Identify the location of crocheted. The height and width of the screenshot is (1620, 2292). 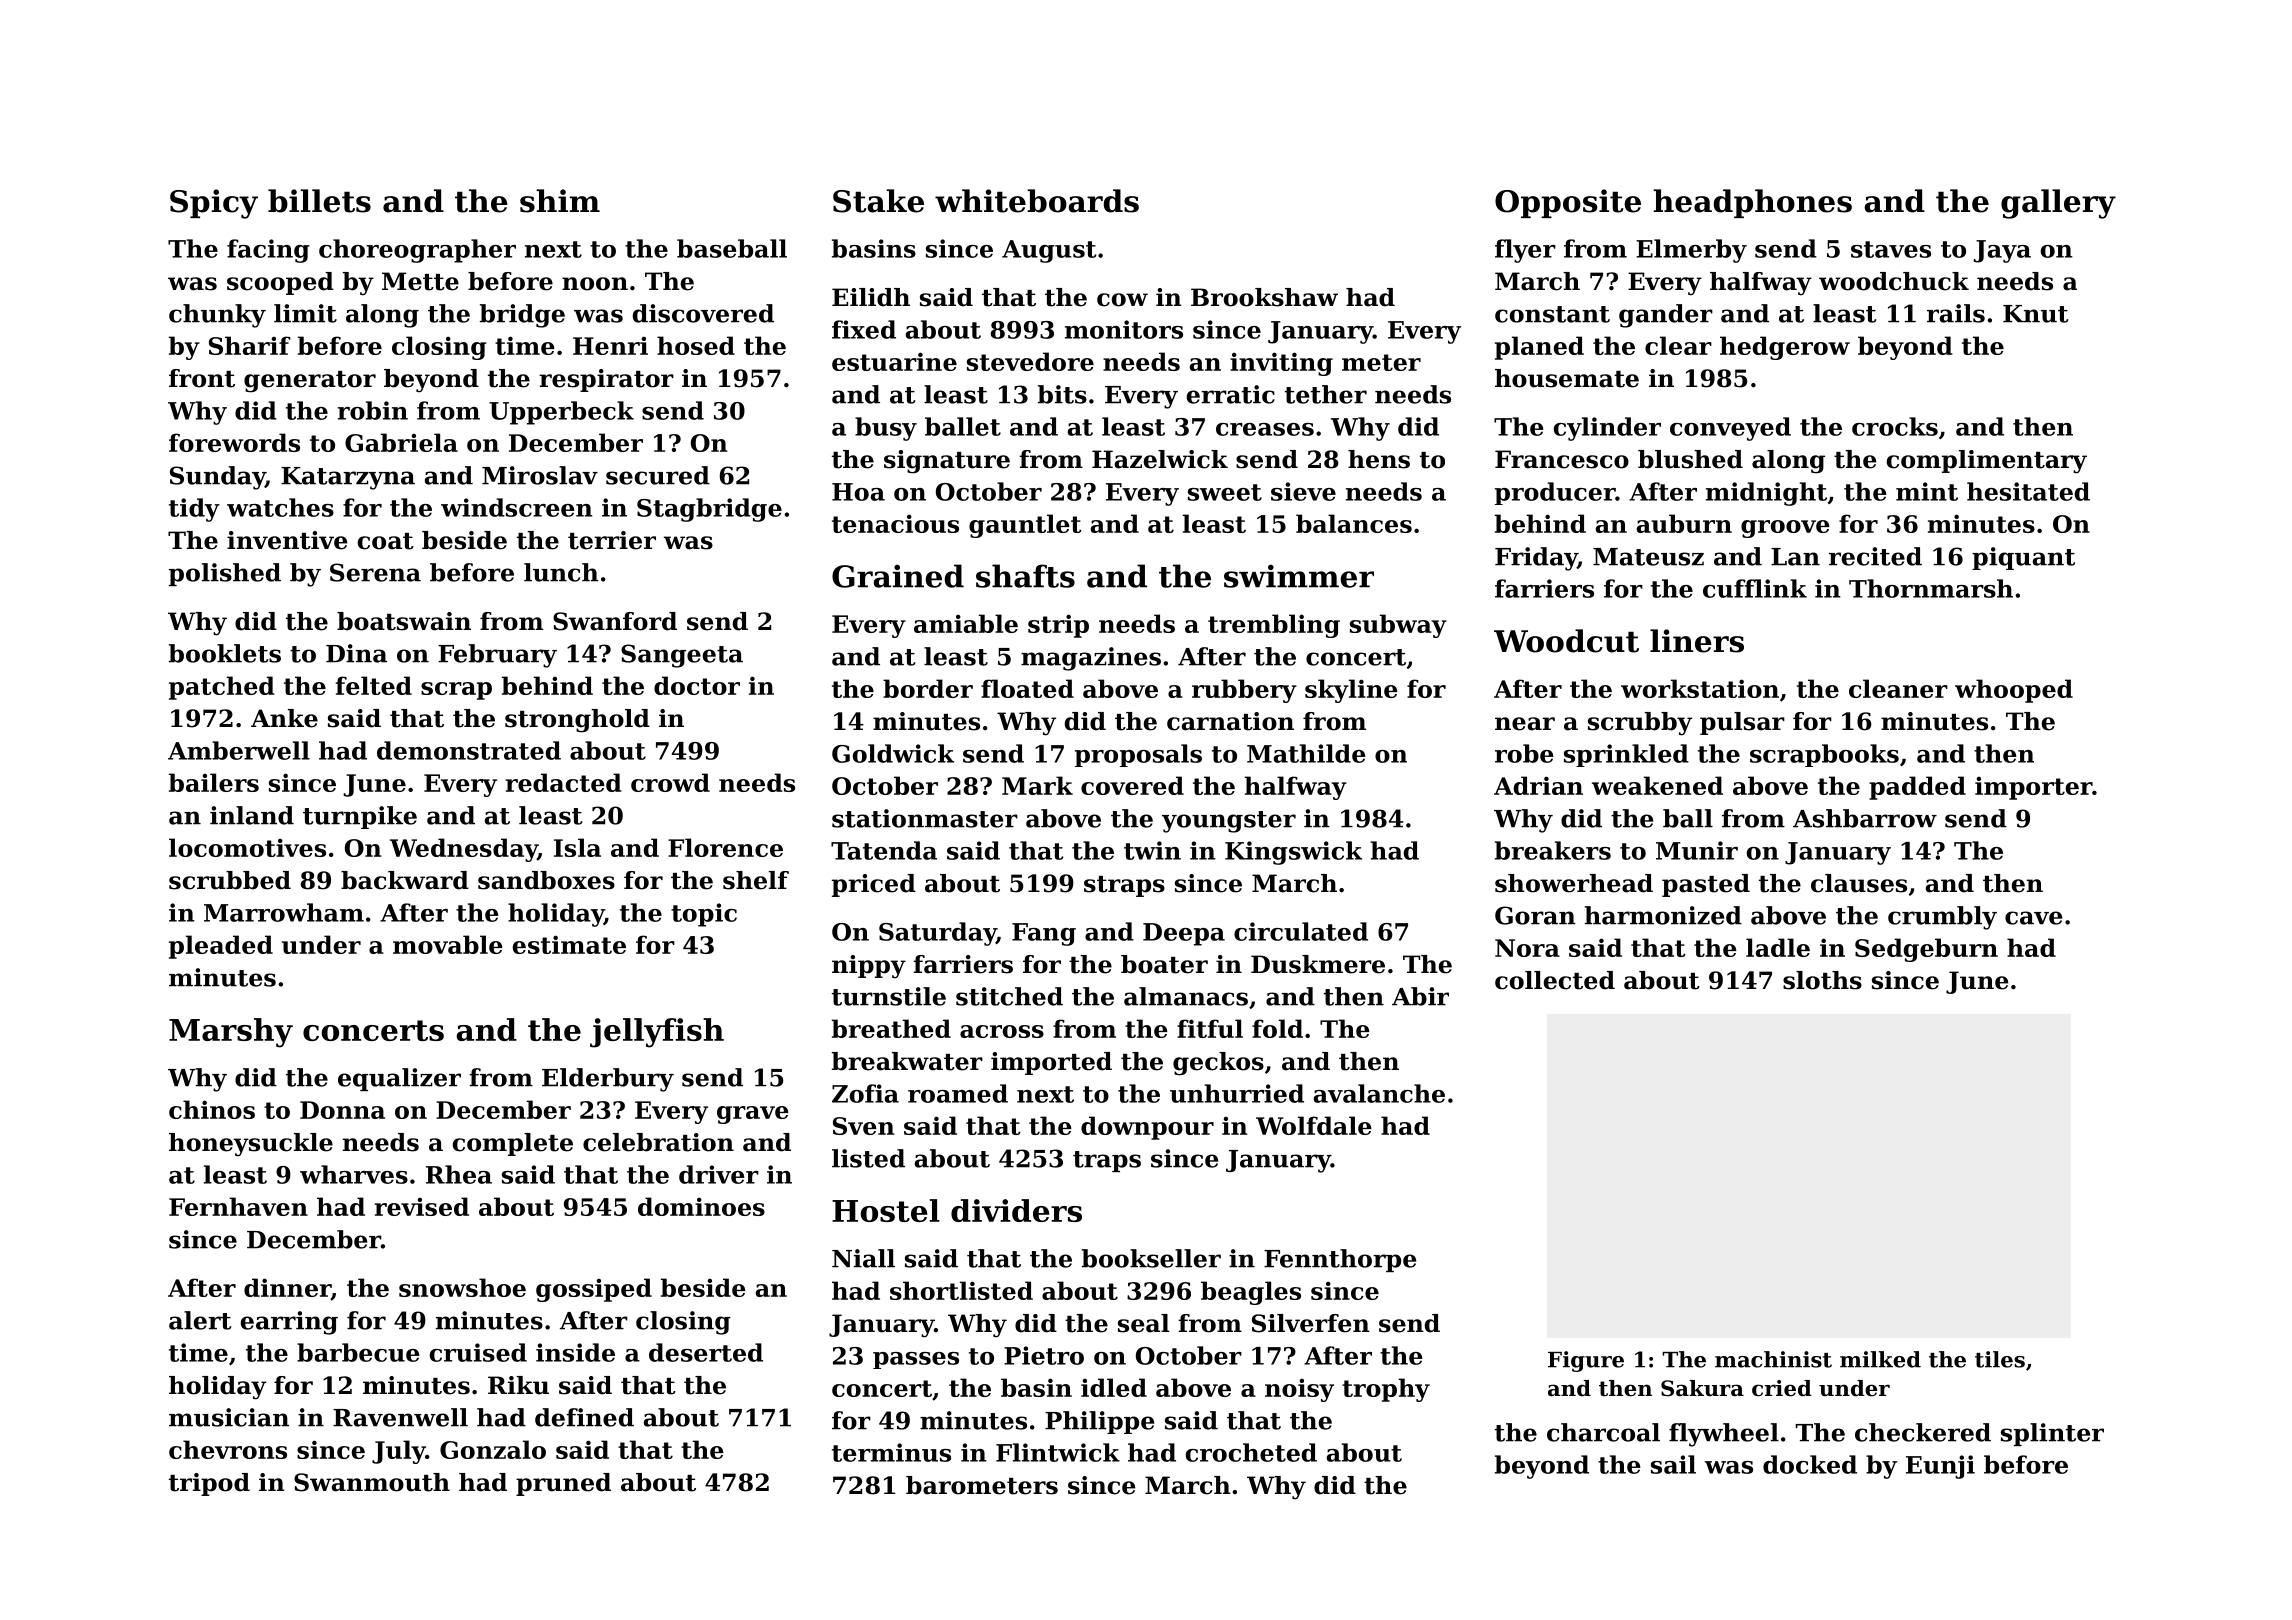
(1251, 1452).
